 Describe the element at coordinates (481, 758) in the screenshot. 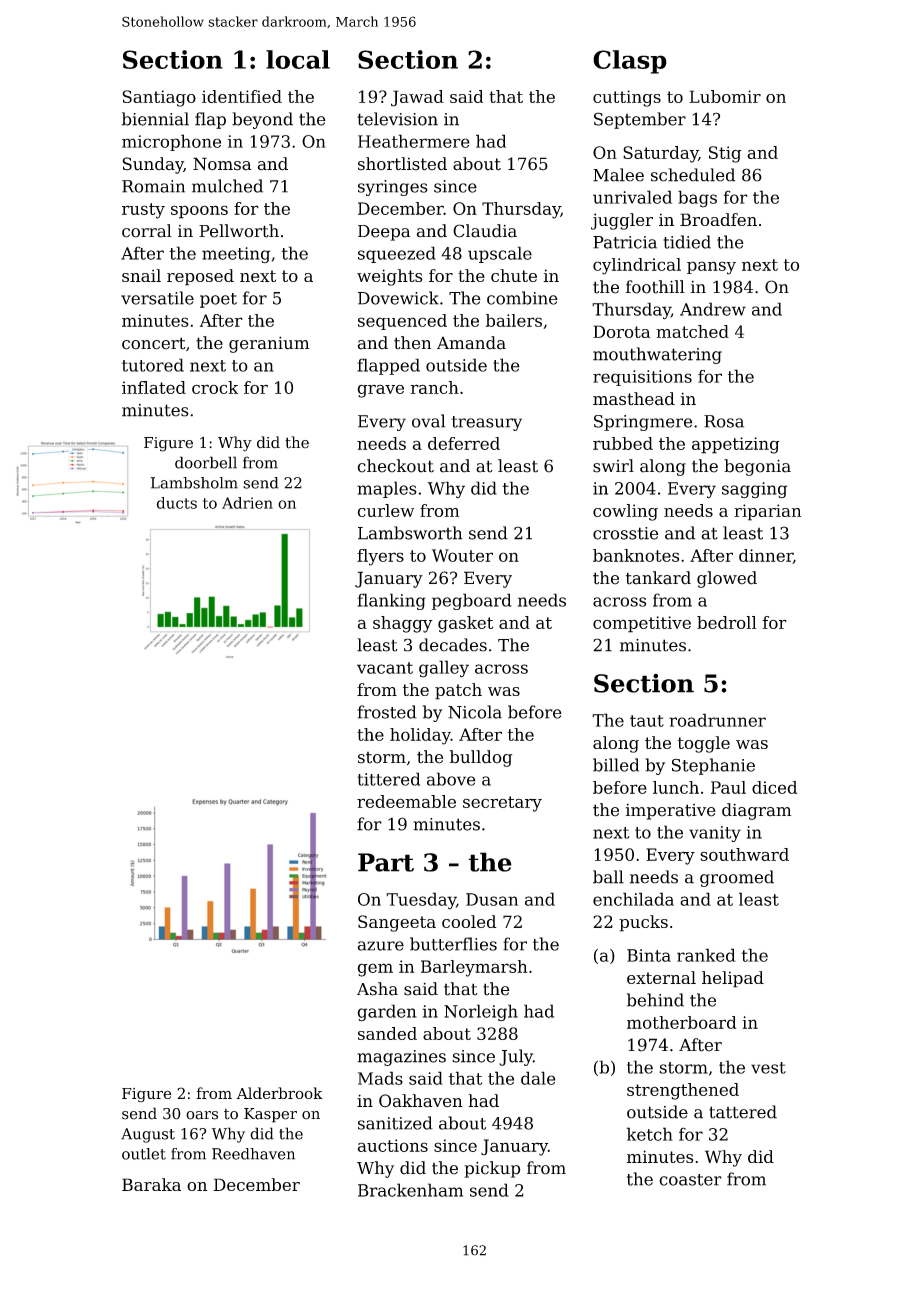

I see `bulldog` at that location.
